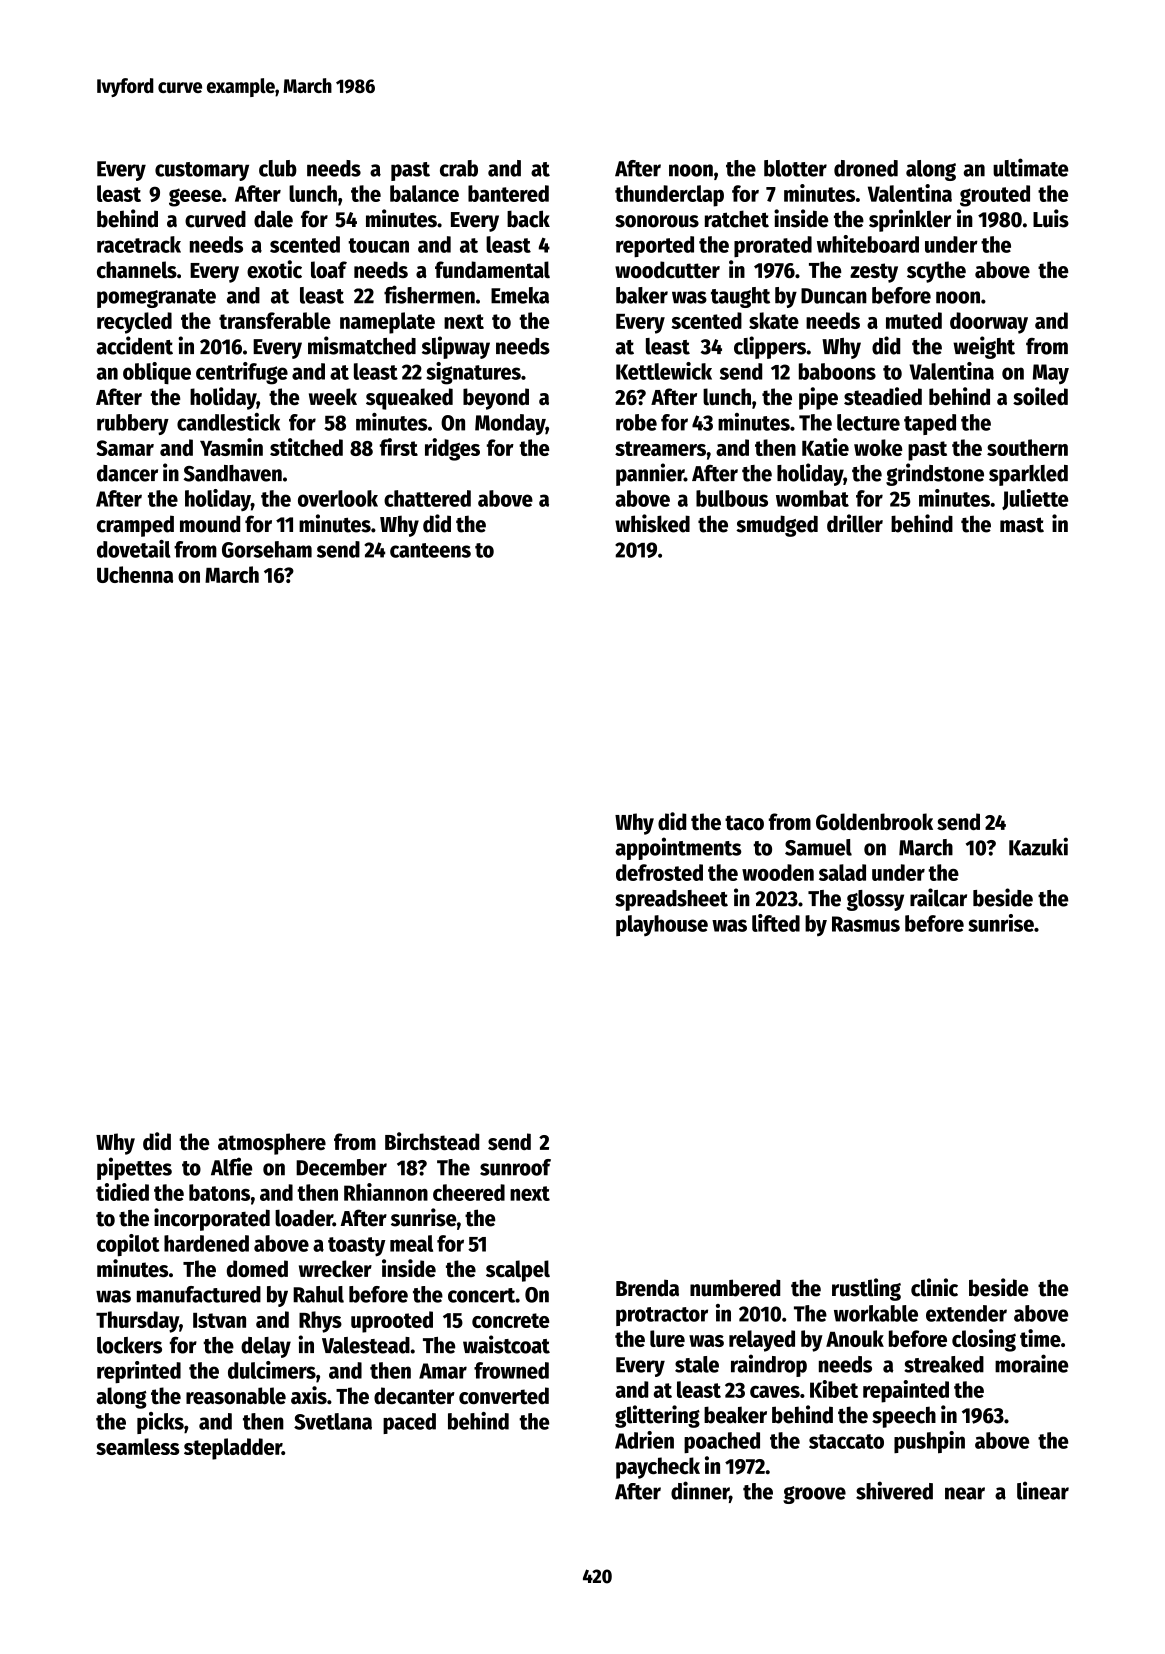 This document has height=1654, width=1165. Describe the element at coordinates (866, 168) in the document. I see `droned` at that location.
